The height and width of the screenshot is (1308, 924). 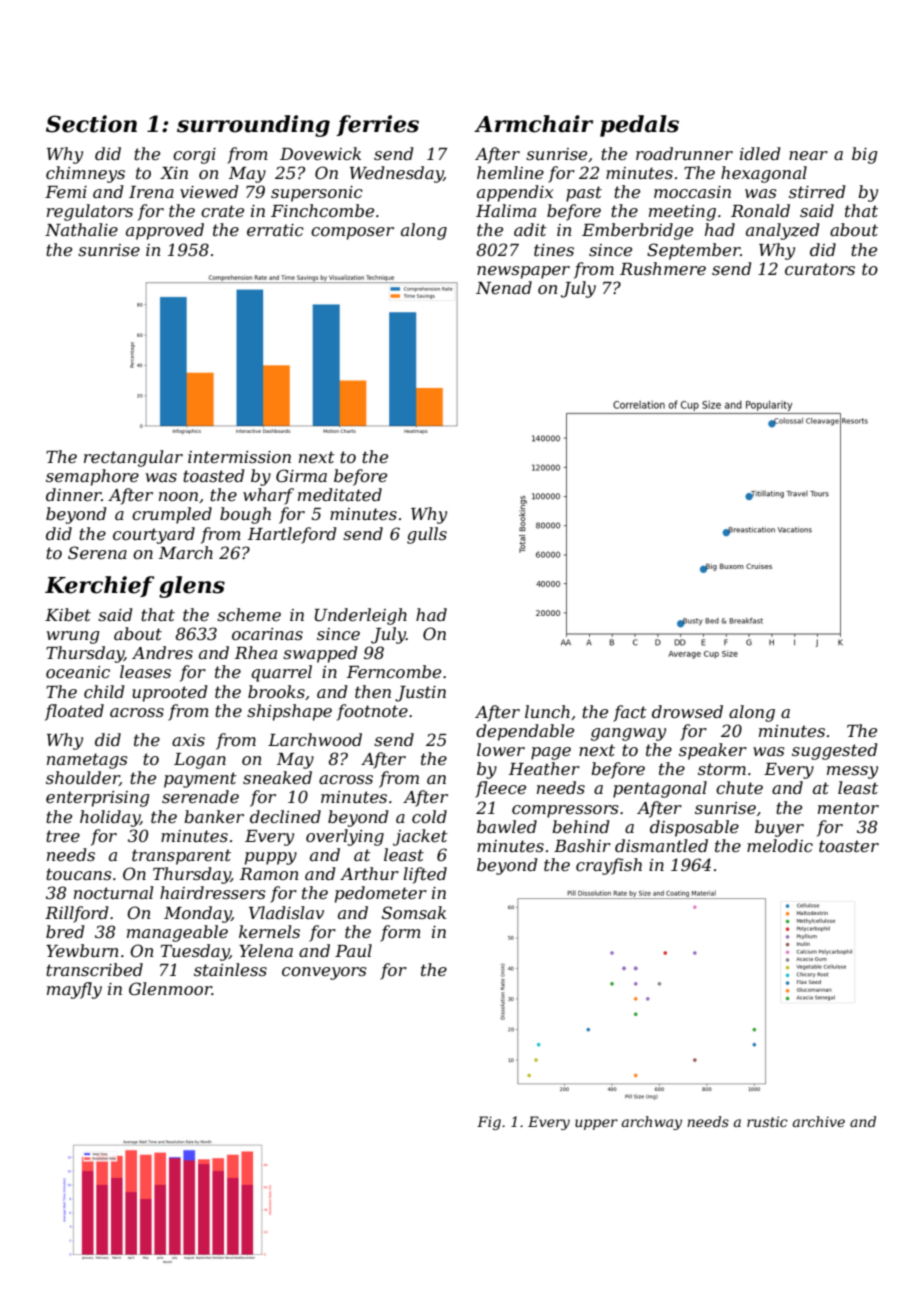 What do you see at coordinates (628, 734) in the screenshot?
I see `gangway` at bounding box center [628, 734].
